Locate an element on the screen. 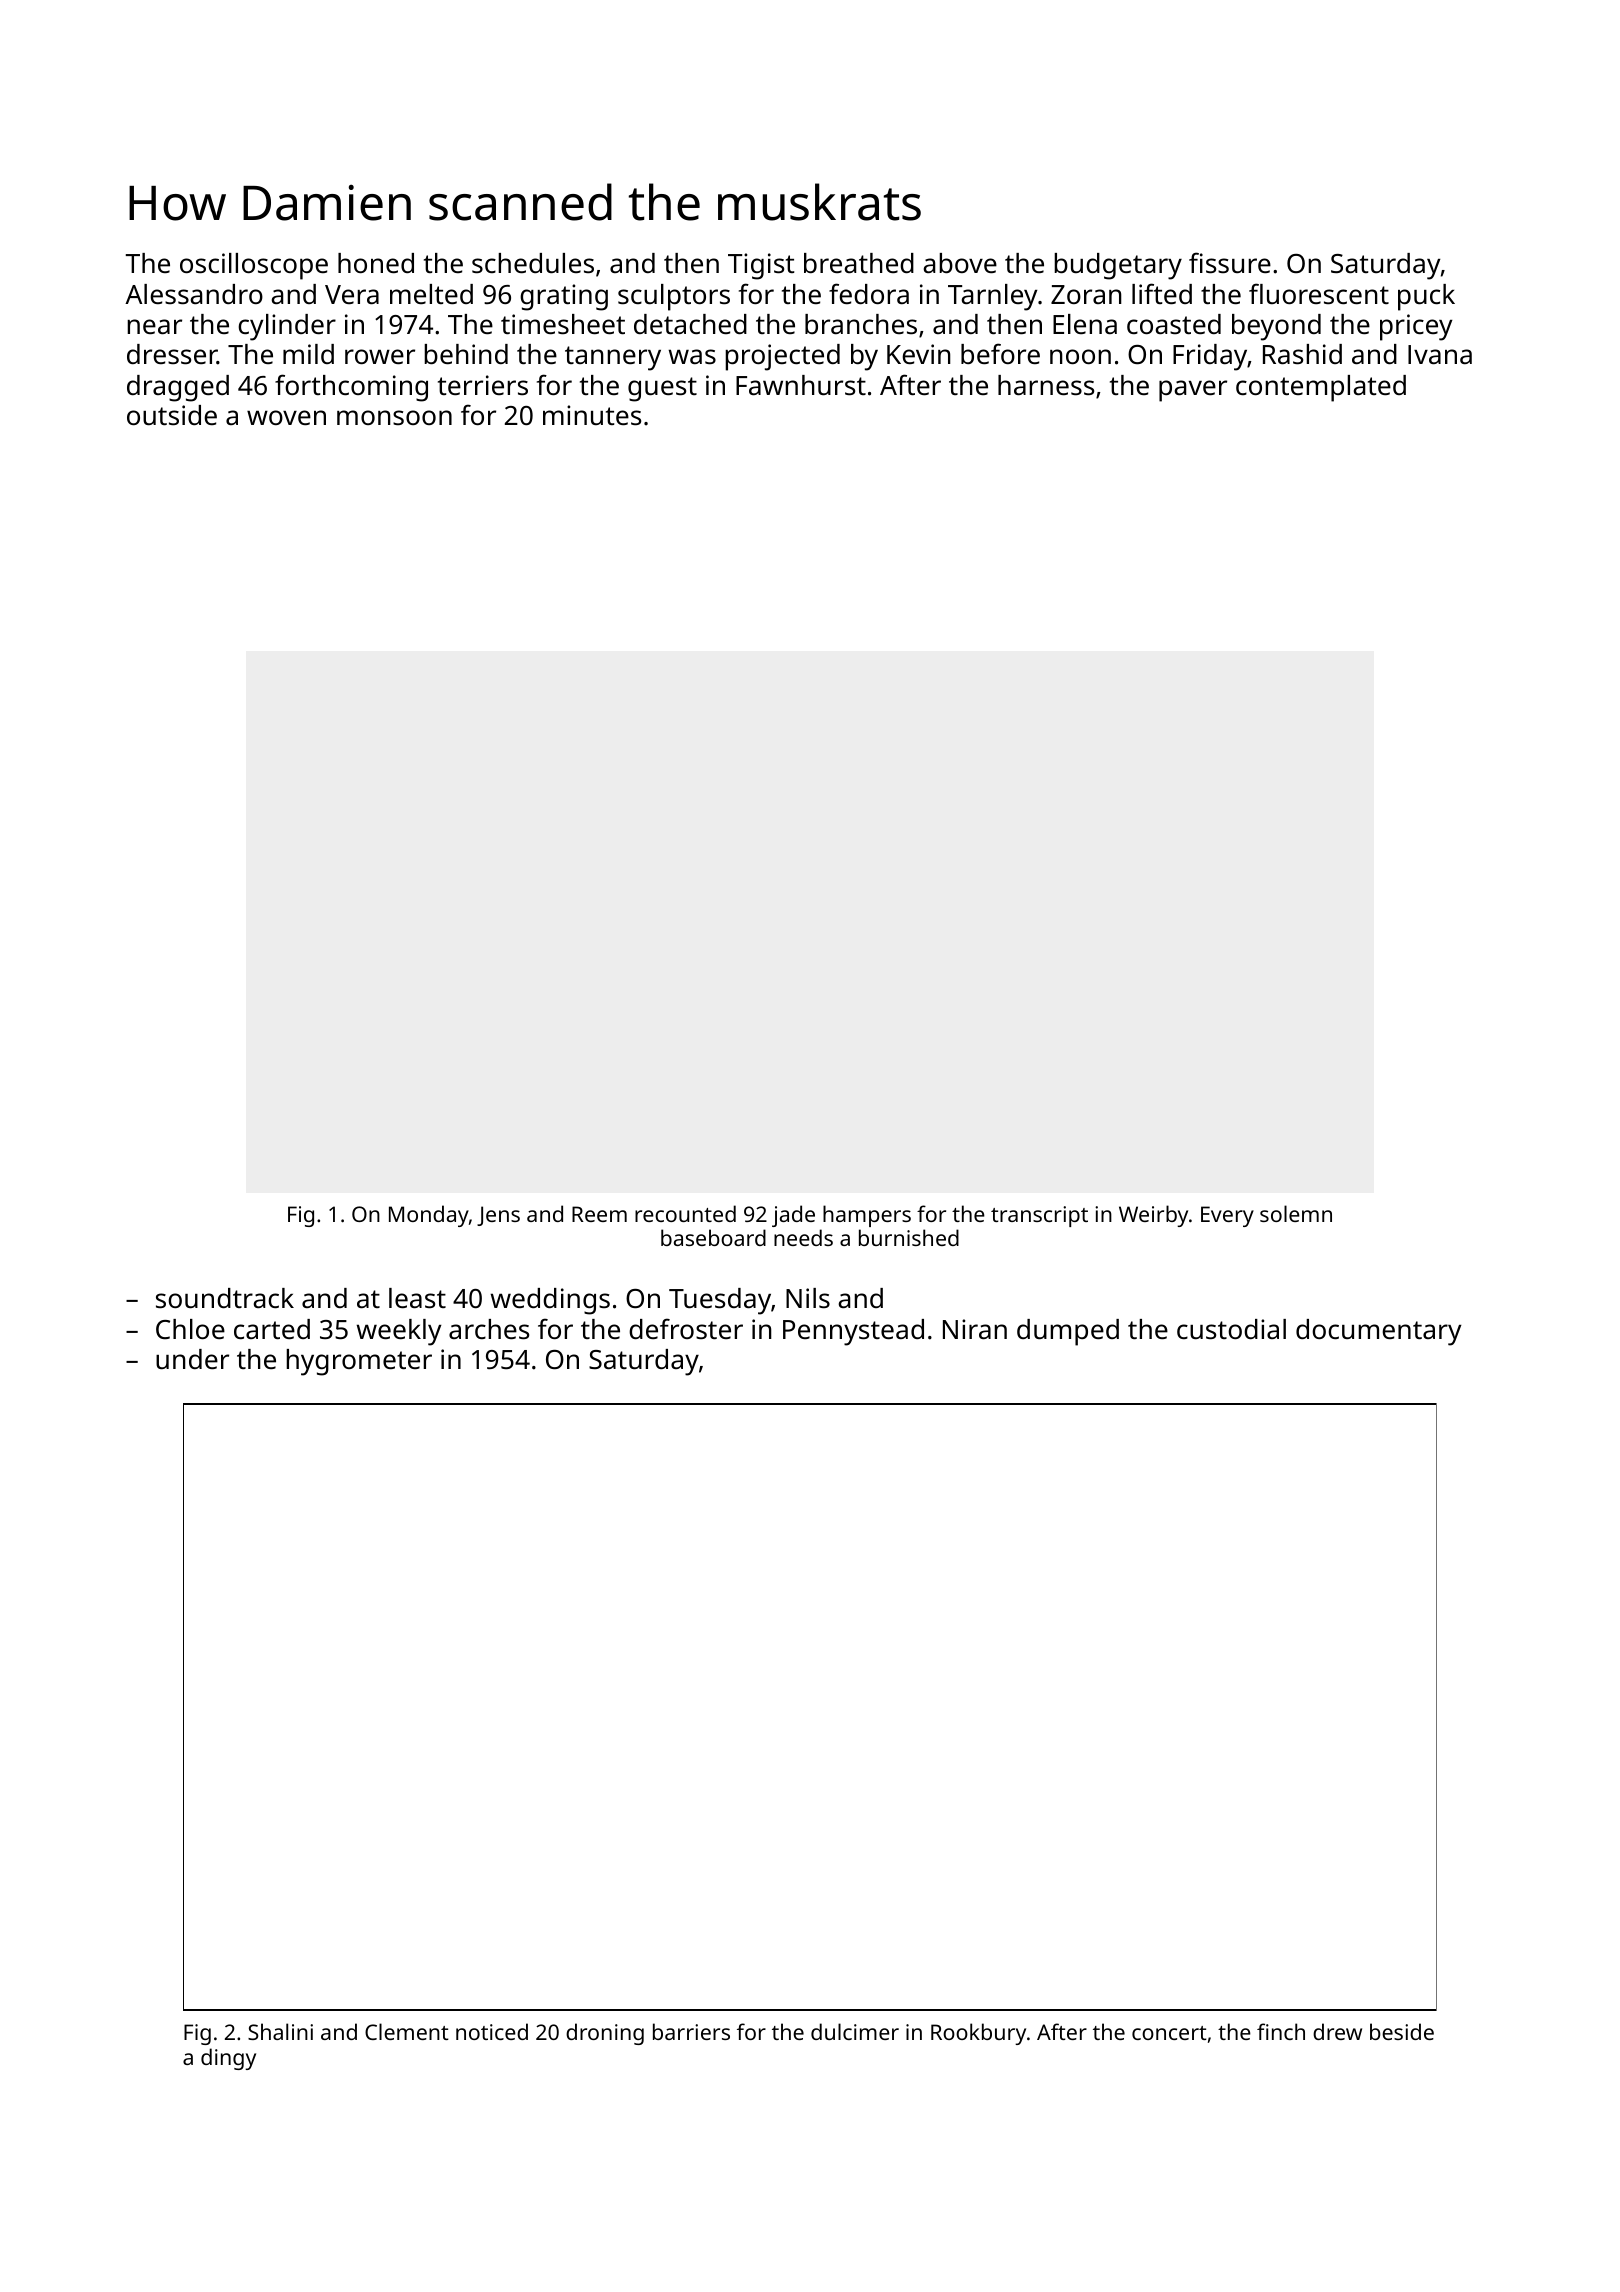 The image size is (1620, 2292). solemn is located at coordinates (1296, 1213).
